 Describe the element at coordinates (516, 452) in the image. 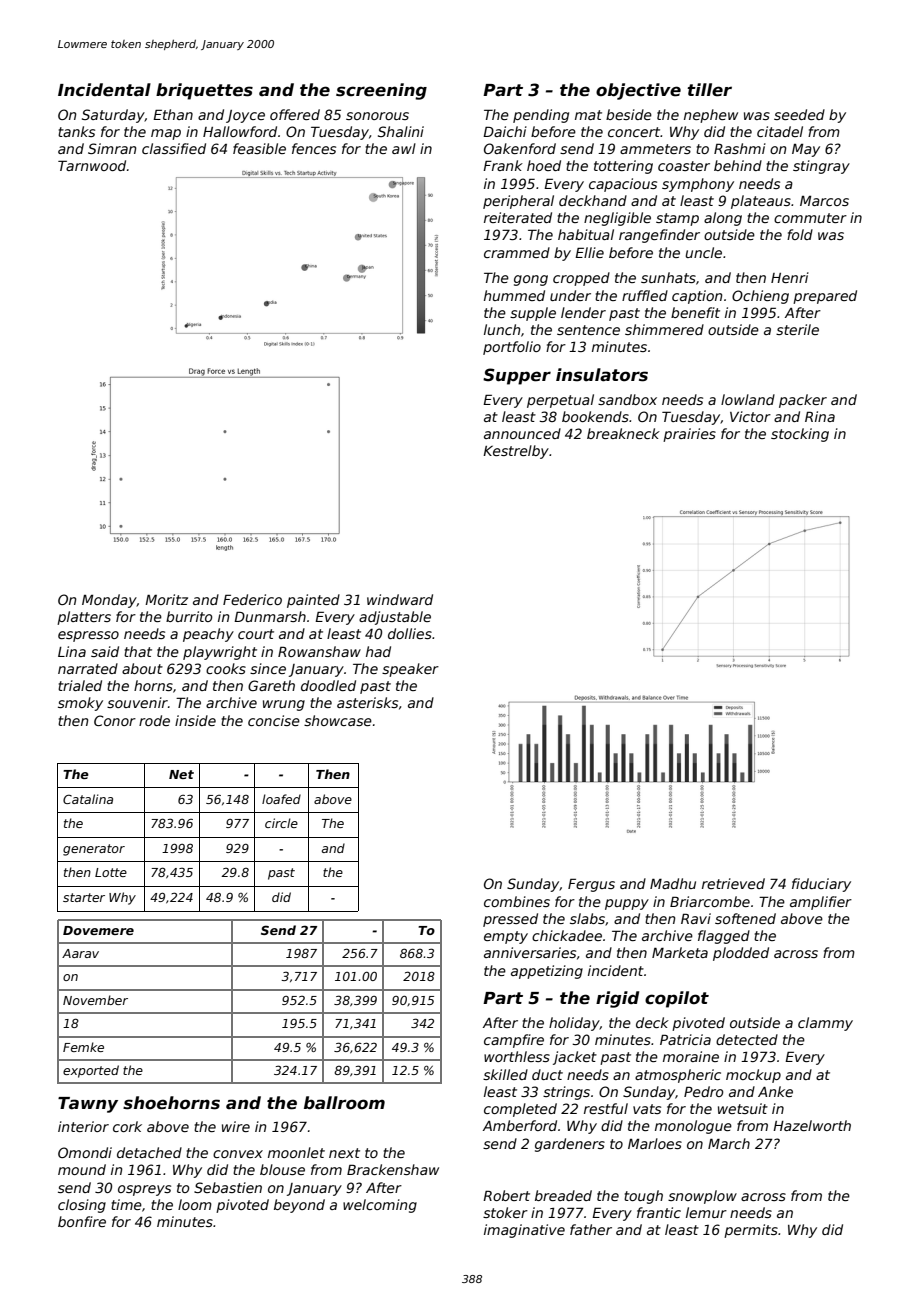

I see `Kestrelby` at that location.
